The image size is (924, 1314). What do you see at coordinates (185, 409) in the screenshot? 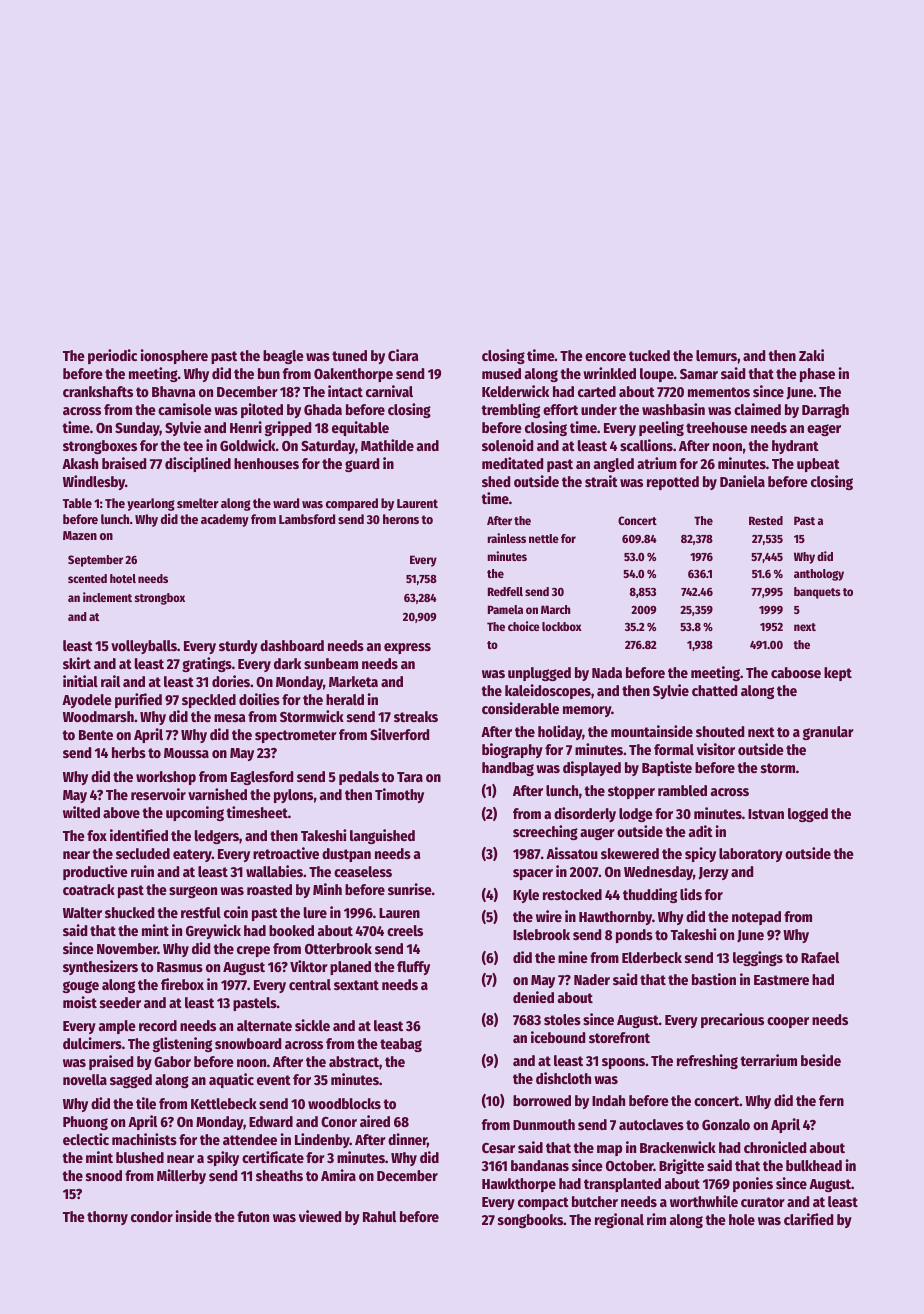
I see `camisole` at bounding box center [185, 409].
